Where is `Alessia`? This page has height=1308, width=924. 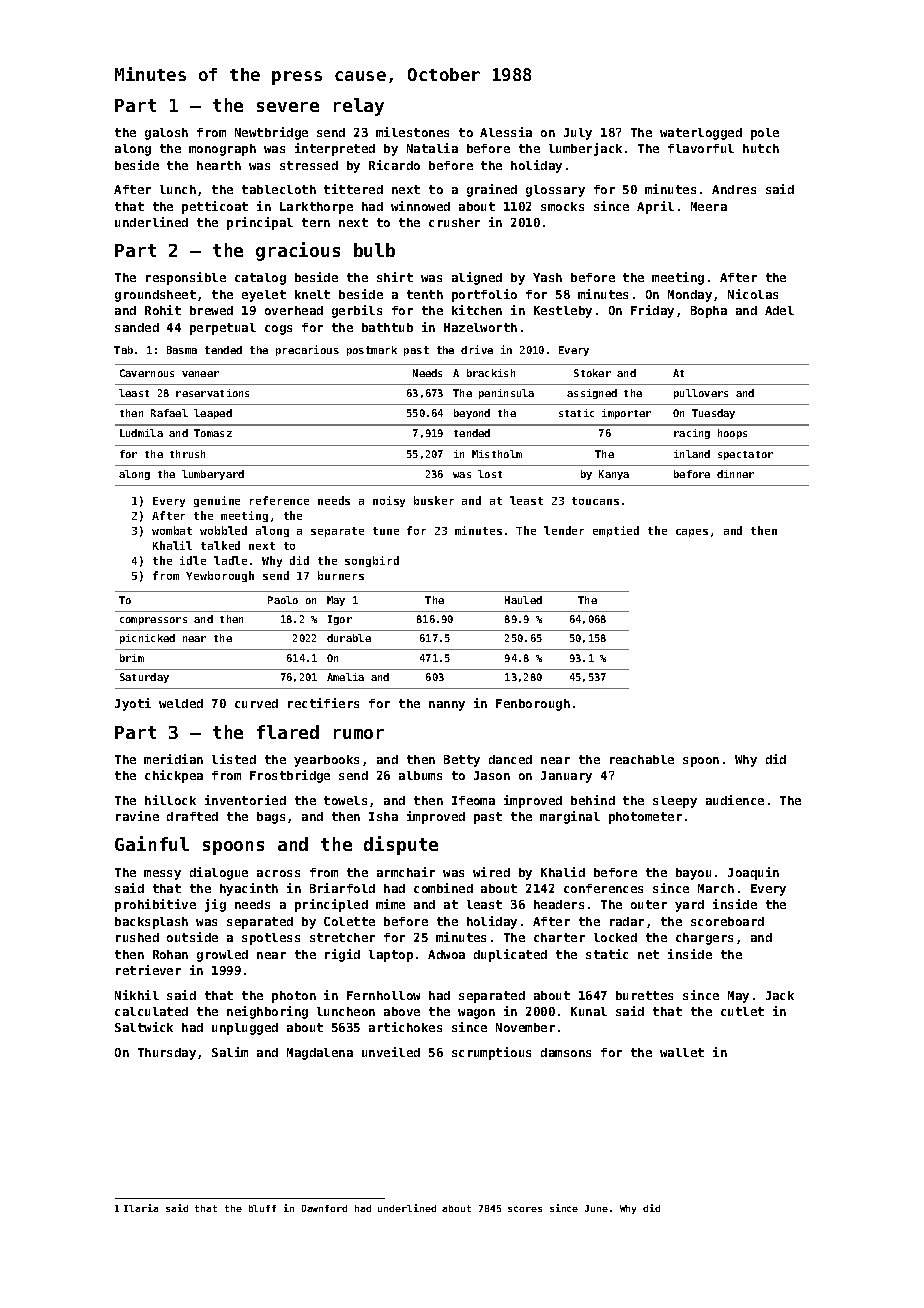 Alessia is located at coordinates (506, 132).
